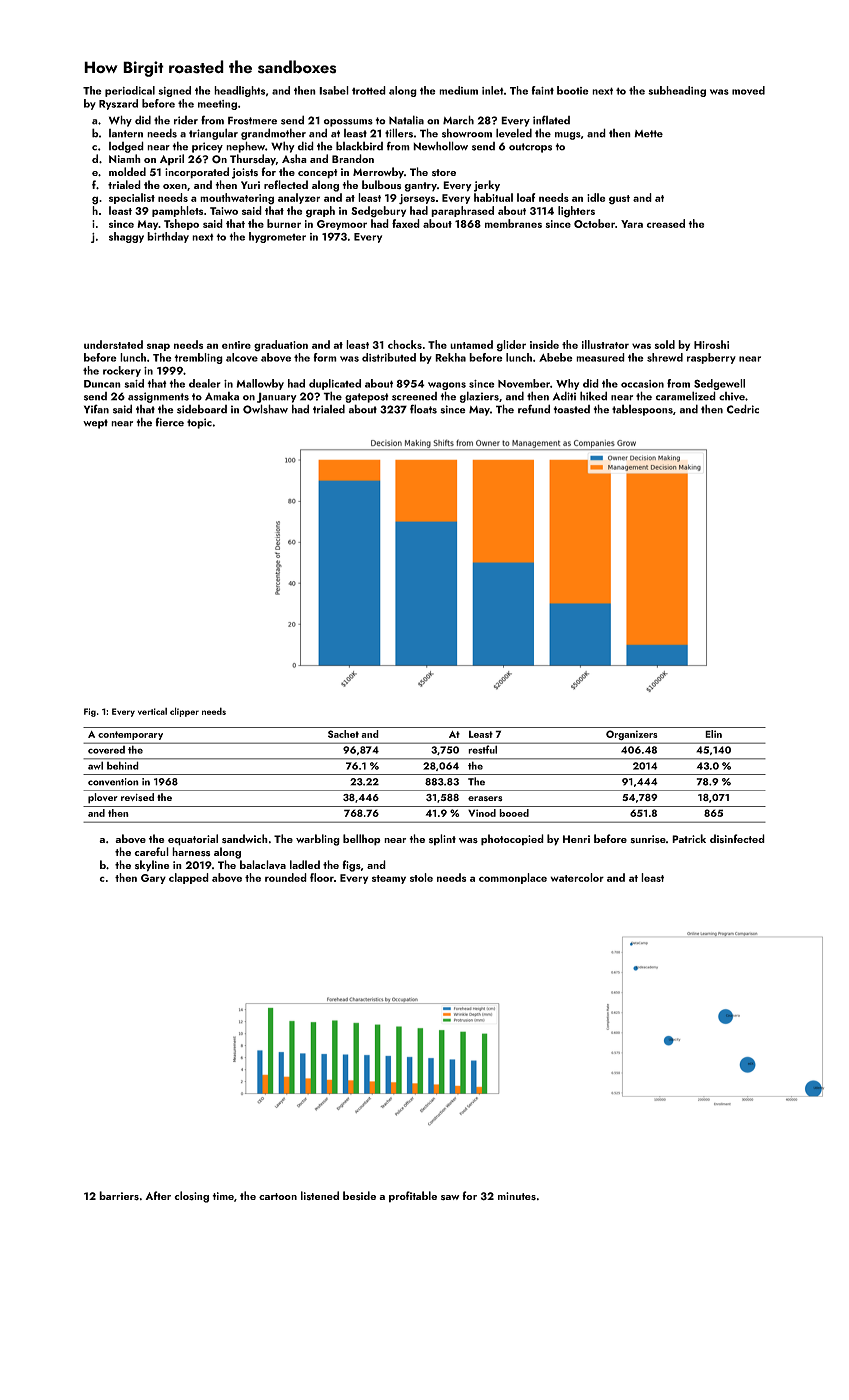 The image size is (849, 1400). I want to click on sold, so click(665, 344).
